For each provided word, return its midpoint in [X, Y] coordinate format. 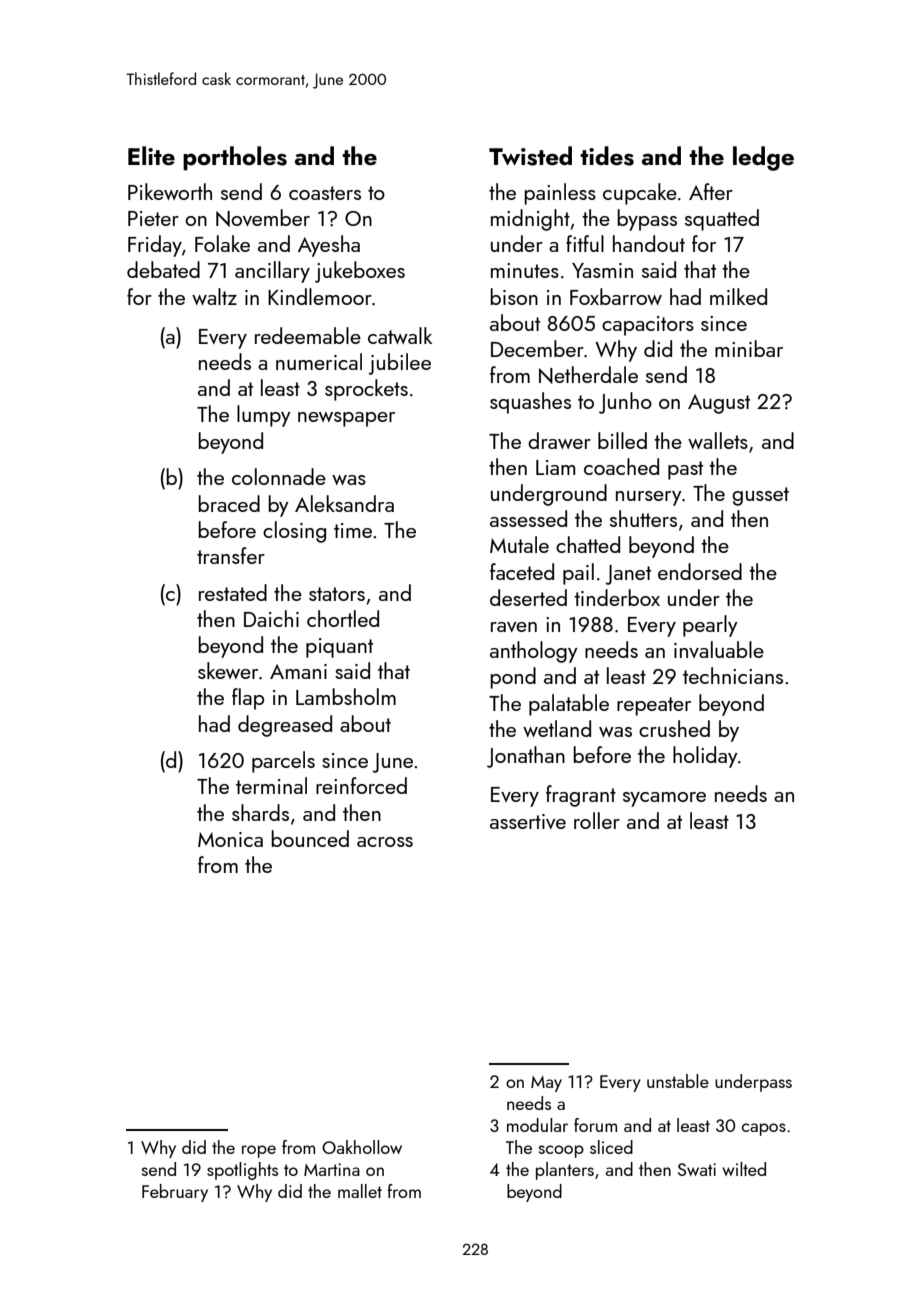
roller [597, 820]
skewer [228, 670]
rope [259, 1151]
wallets [718, 440]
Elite [151, 155]
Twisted [530, 156]
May [546, 1084]
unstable [678, 1081]
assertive [528, 821]
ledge [763, 158]
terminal [271, 785]
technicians [733, 675]
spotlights [242, 1171]
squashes [530, 403]
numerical [319, 361]
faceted [522, 571]
